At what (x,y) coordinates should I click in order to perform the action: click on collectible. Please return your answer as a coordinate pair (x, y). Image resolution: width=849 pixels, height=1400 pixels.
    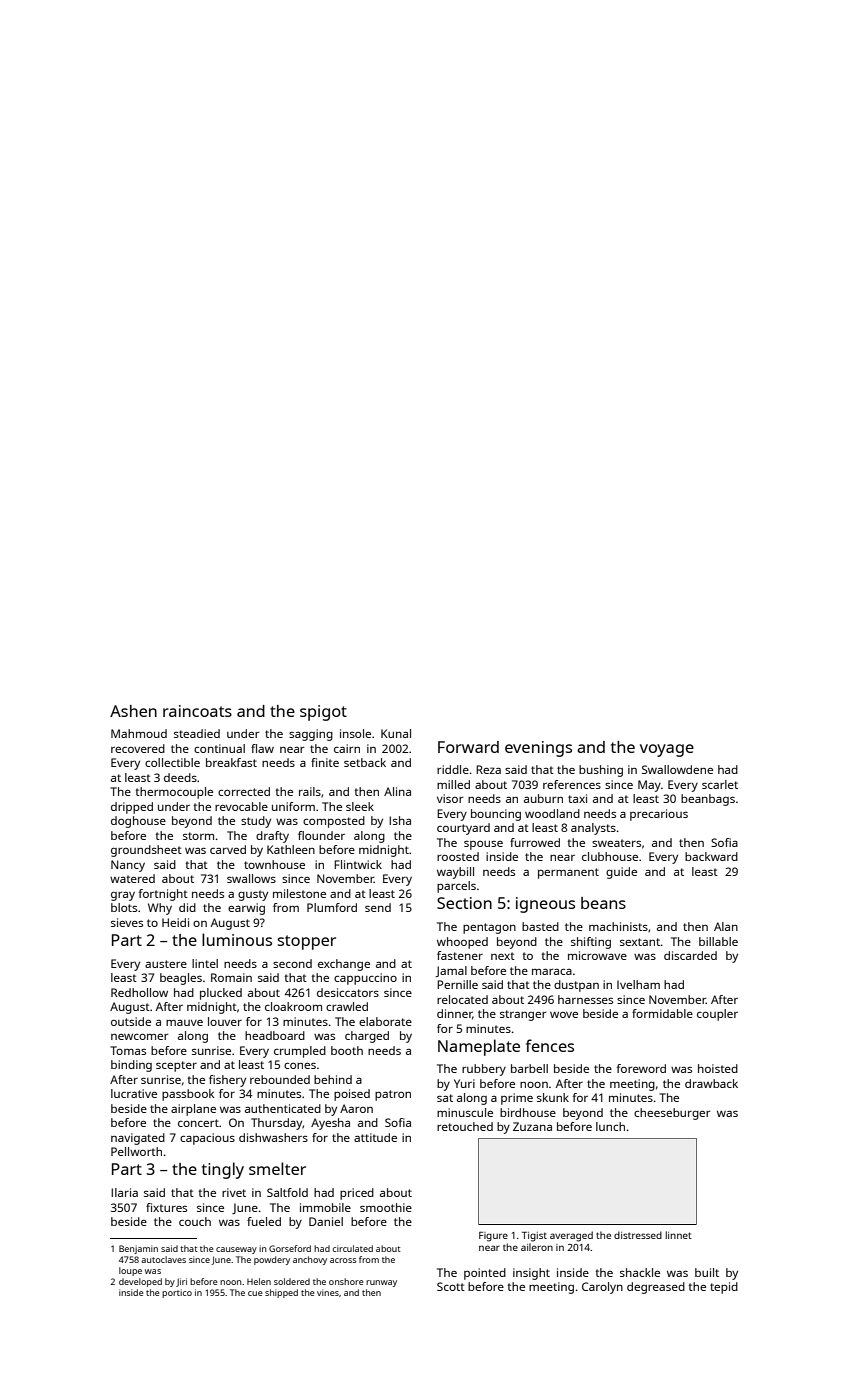
    Looking at the image, I should click on (172, 762).
